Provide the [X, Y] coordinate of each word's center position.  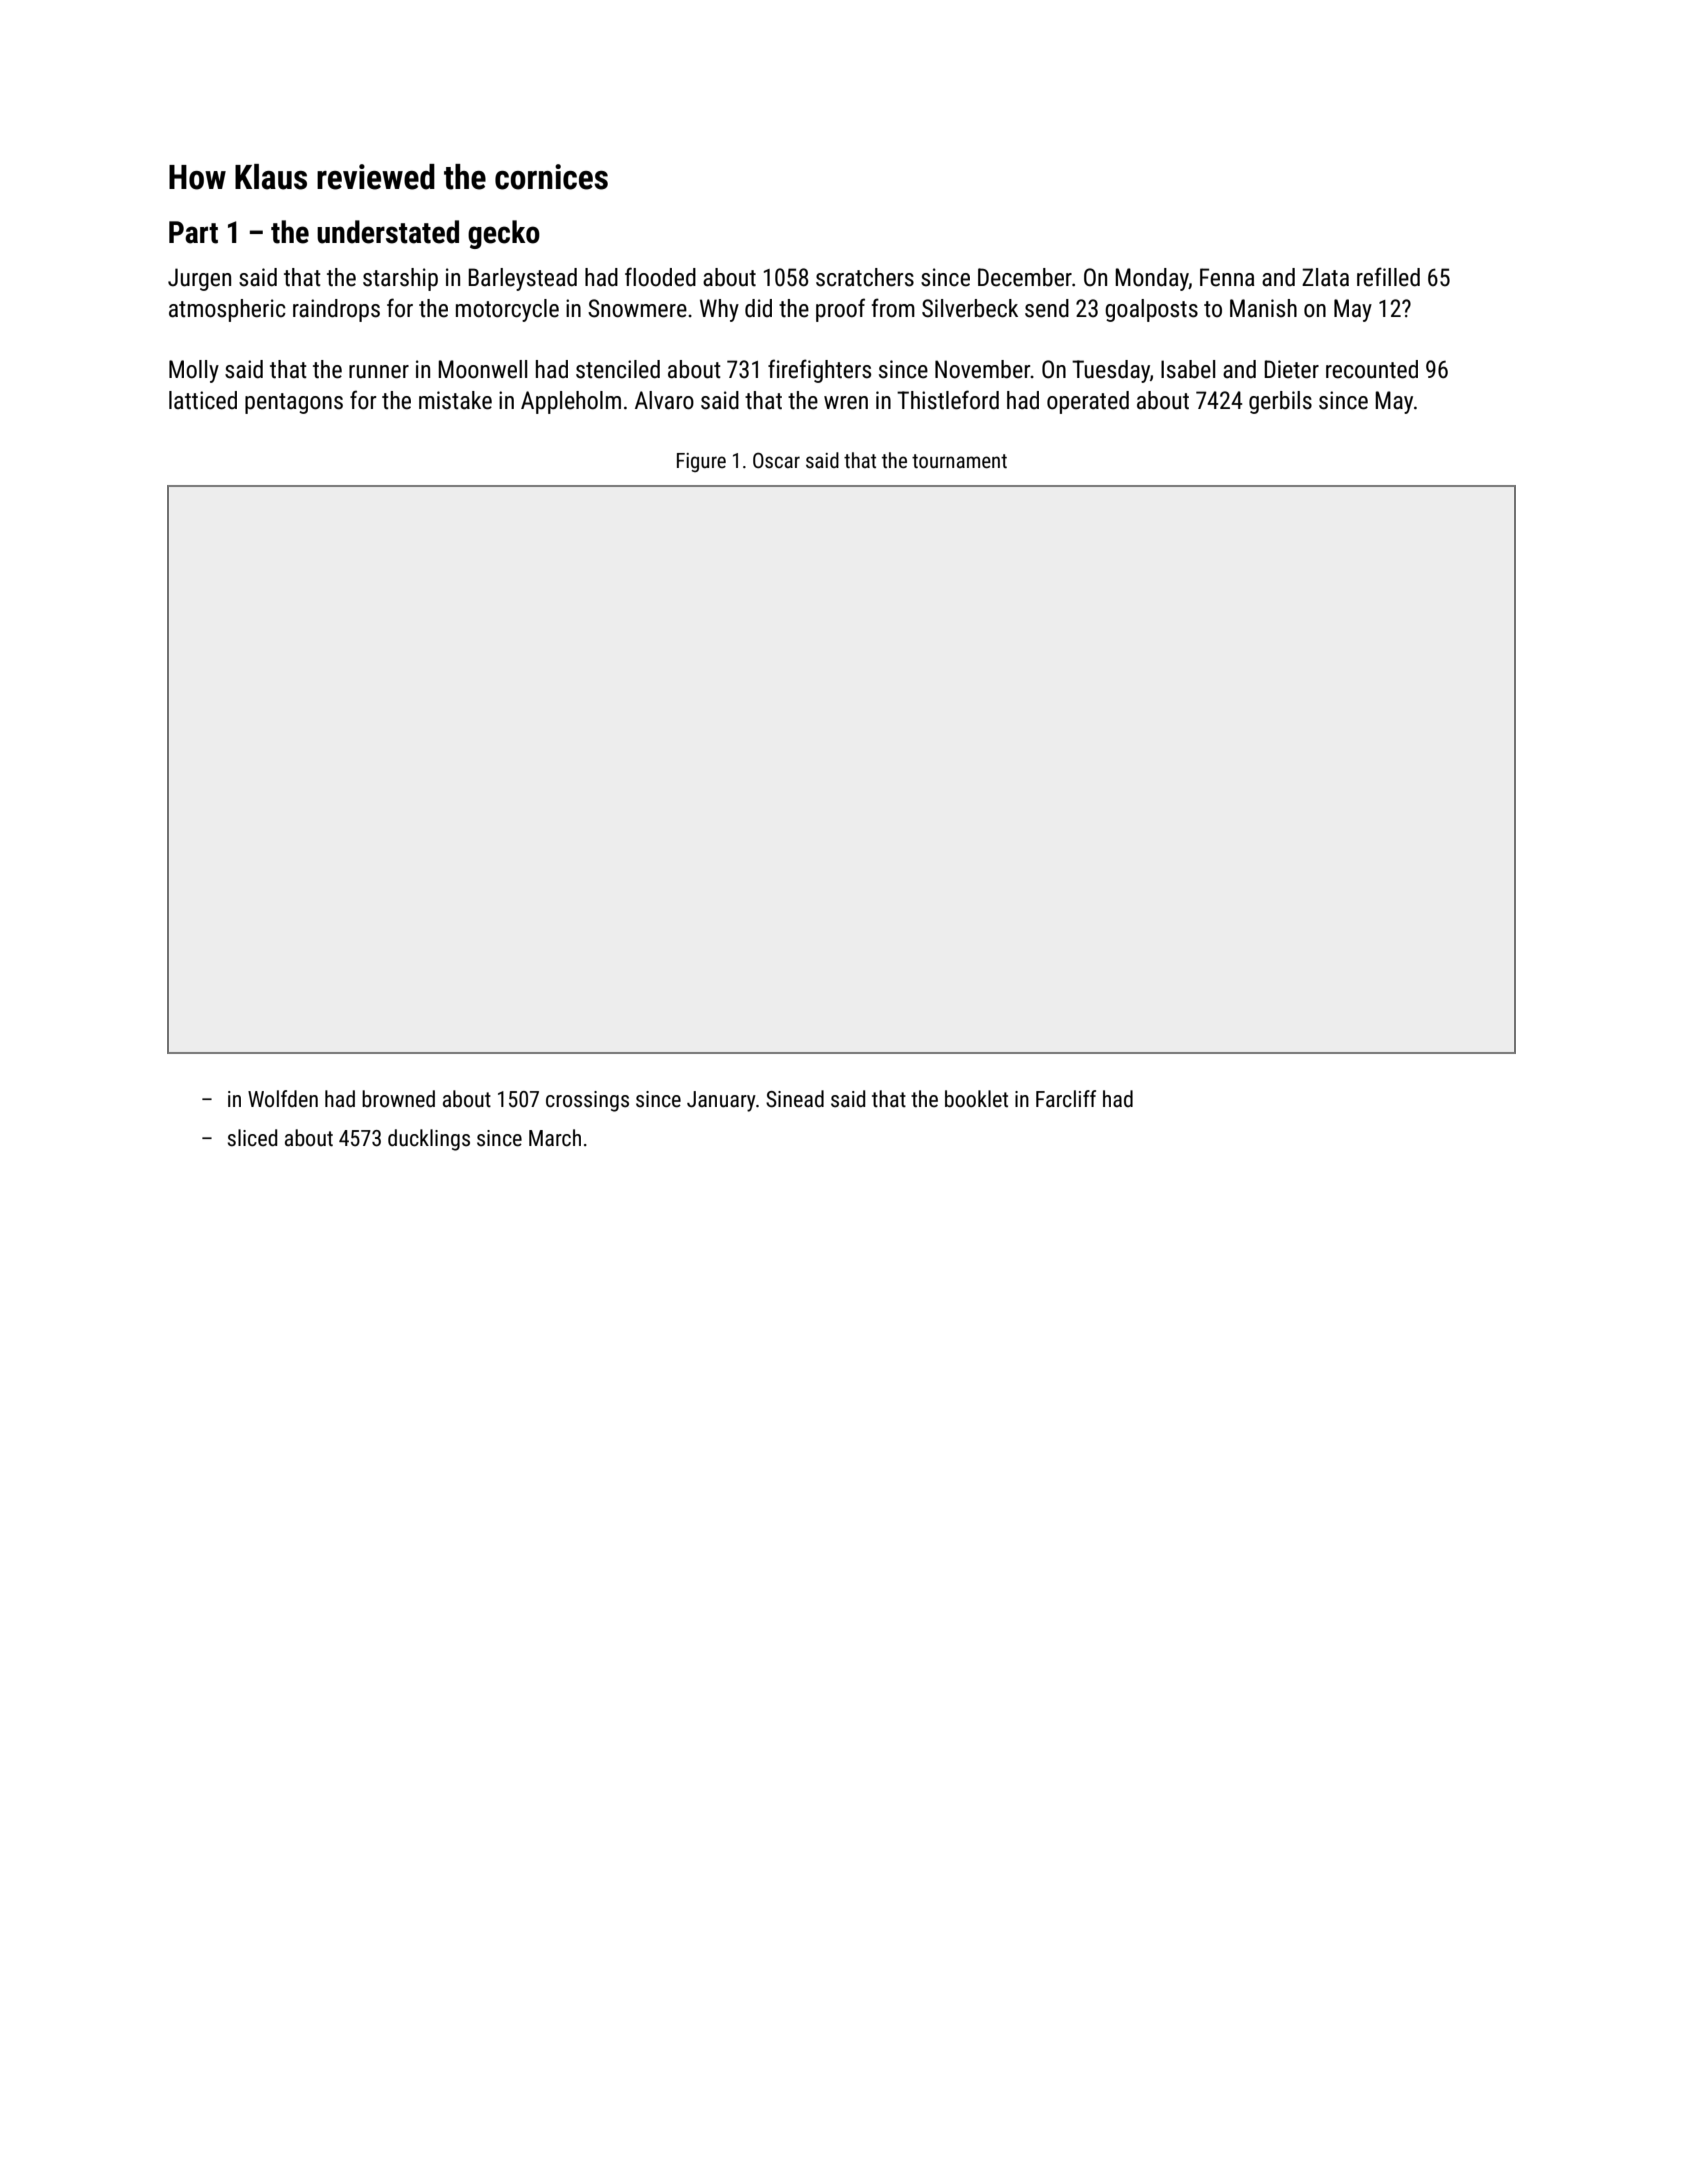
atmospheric [227, 310]
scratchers [865, 277]
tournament [959, 461]
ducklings [429, 1140]
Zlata [1325, 277]
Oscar [776, 460]
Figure [701, 462]
